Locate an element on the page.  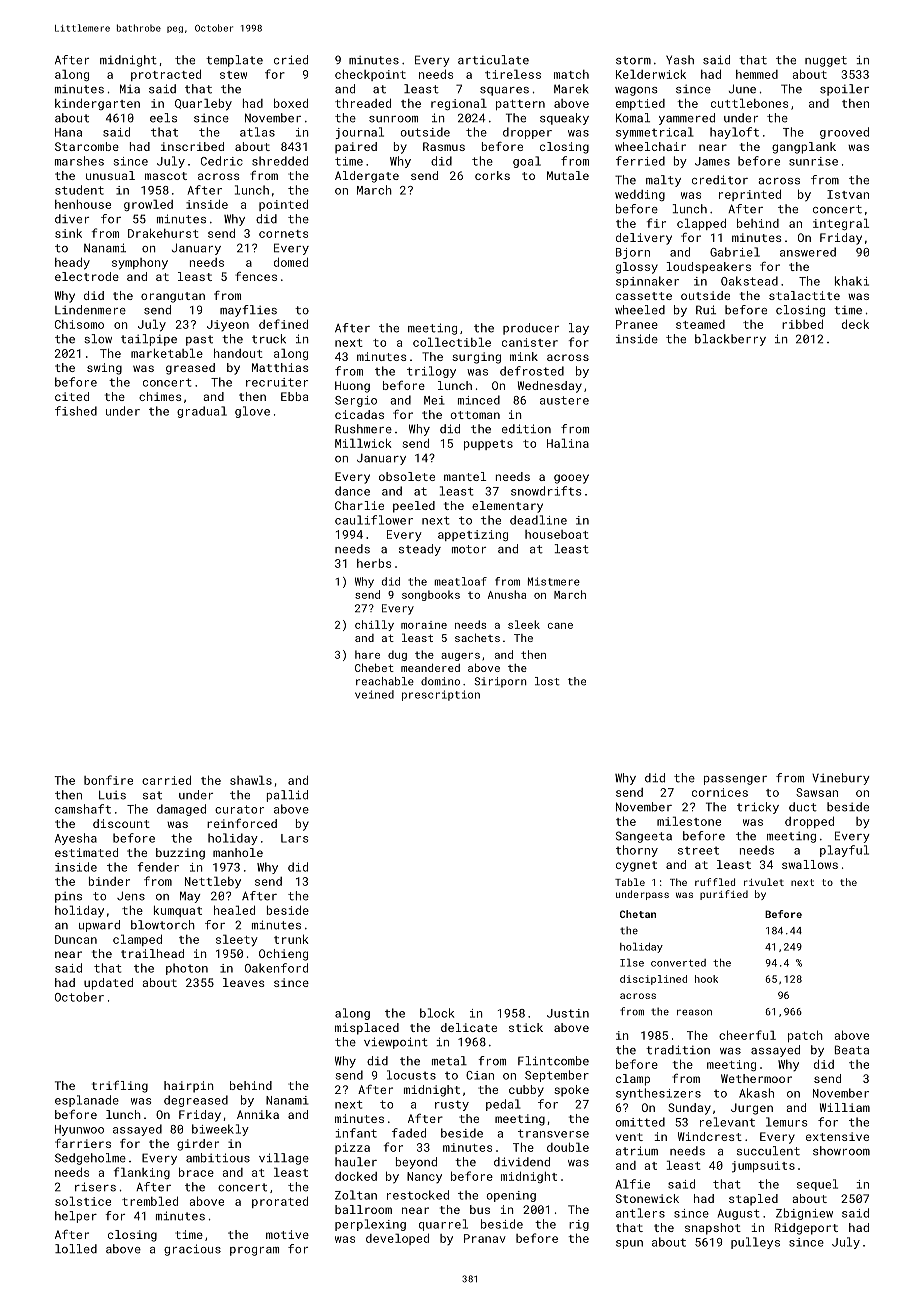
protracted is located at coordinates (166, 75).
